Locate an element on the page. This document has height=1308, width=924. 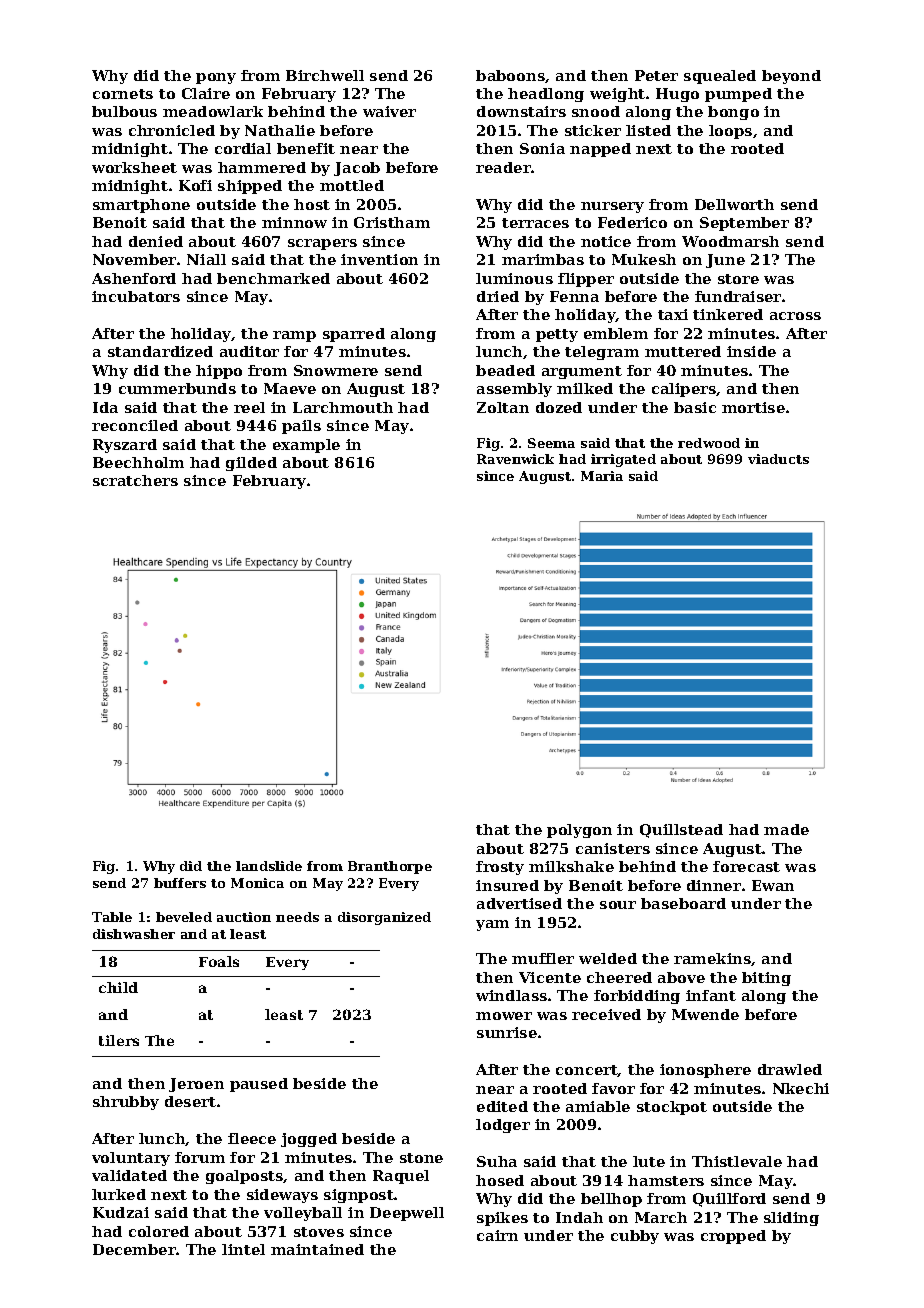
beaded is located at coordinates (505, 370).
